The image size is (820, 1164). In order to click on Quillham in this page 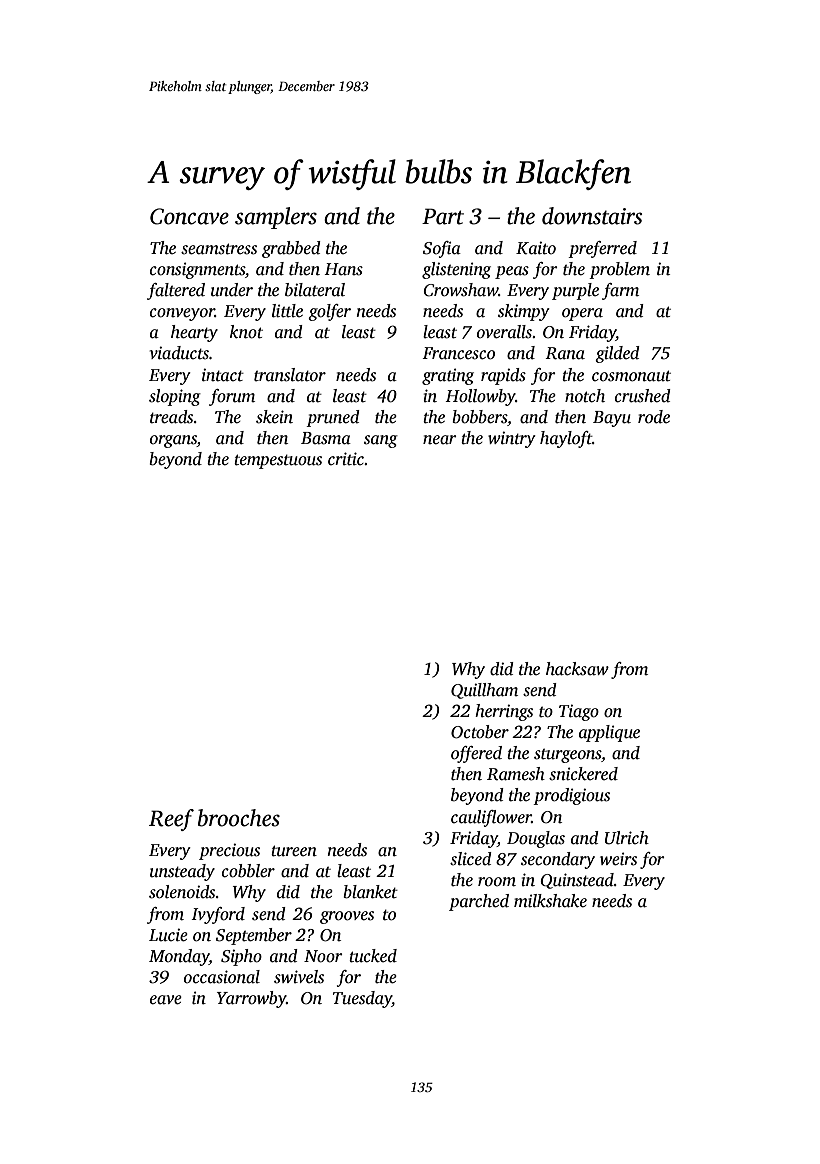, I will do `click(484, 691)`.
